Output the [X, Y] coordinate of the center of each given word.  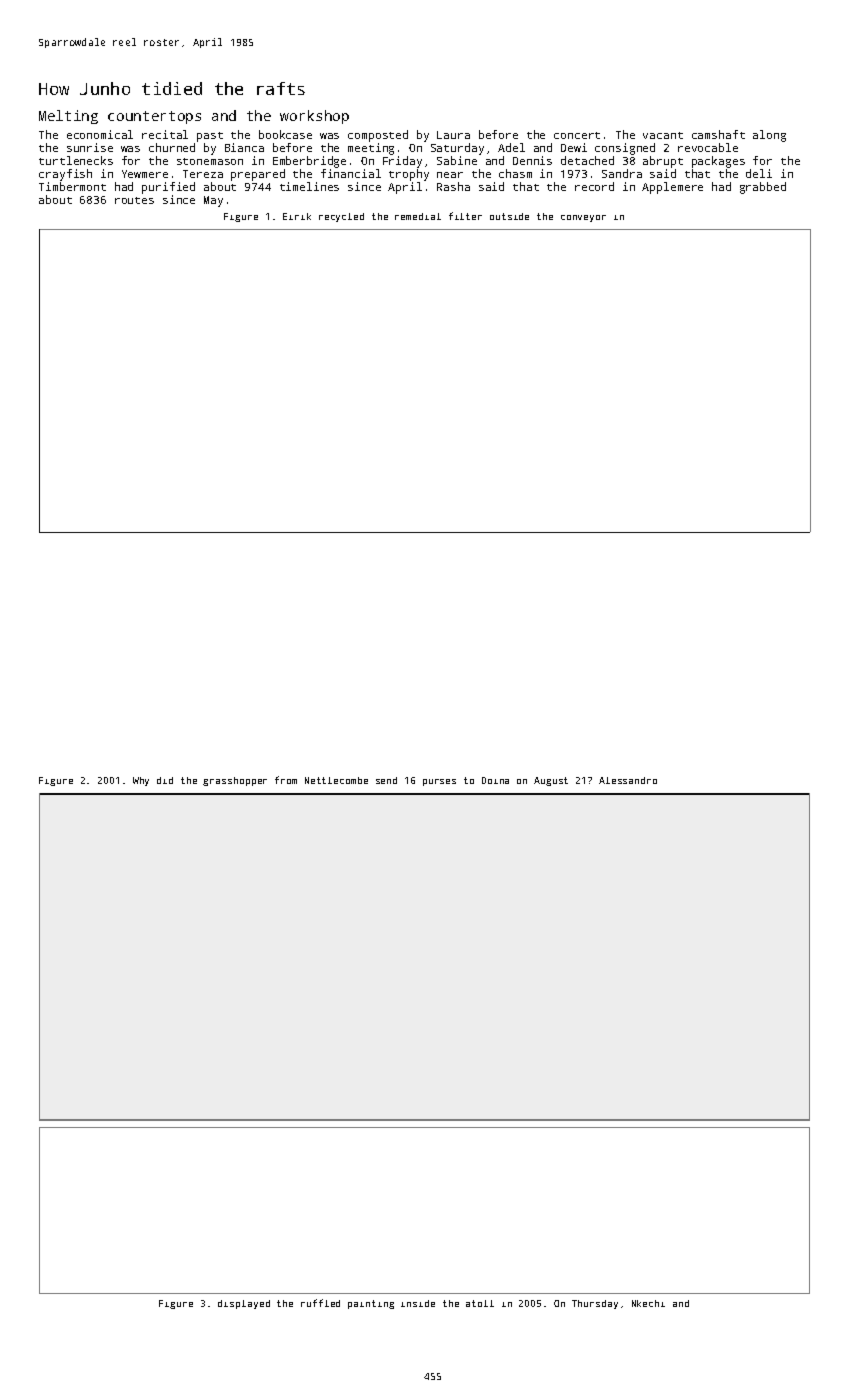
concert [577, 135]
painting [371, 1304]
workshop [314, 117]
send [386, 780]
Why [141, 781]
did [165, 780]
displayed [244, 1304]
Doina [495, 780]
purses [439, 782]
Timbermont [72, 186]
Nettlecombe [336, 780]
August [551, 781]
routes [134, 200]
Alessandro [628, 780]
